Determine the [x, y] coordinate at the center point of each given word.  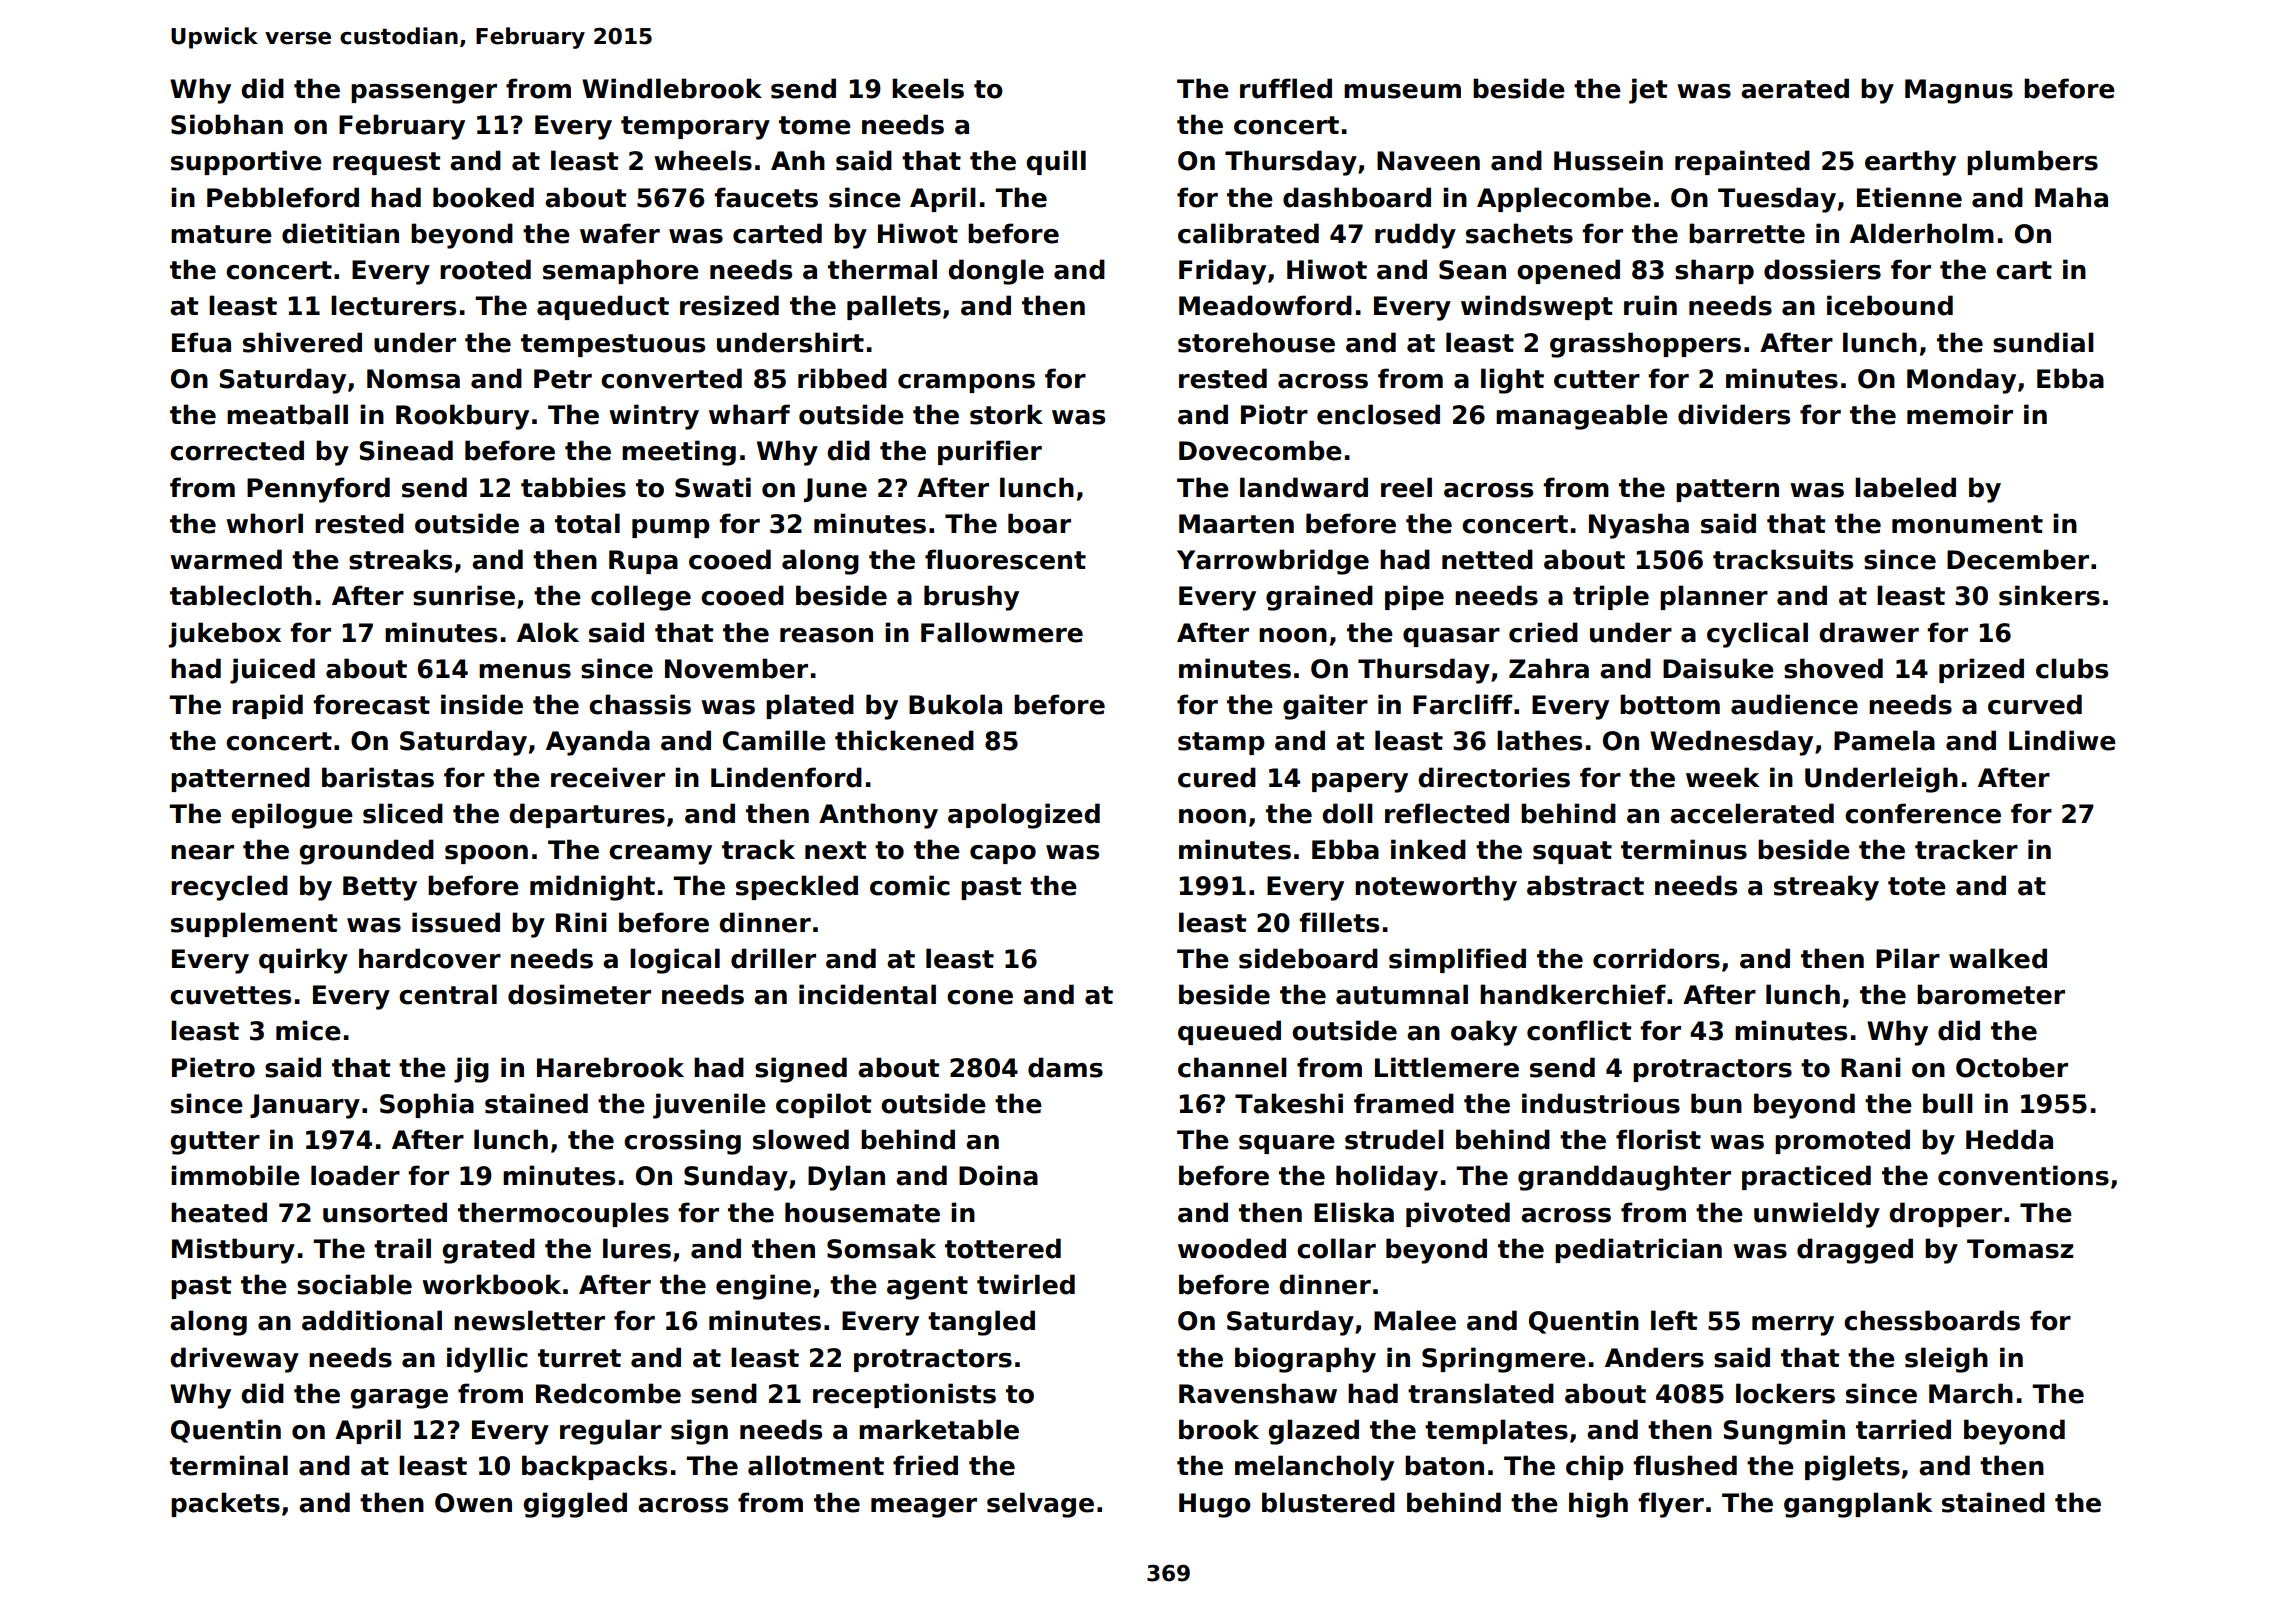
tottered [1003, 1248]
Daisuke [1718, 668]
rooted [485, 269]
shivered [302, 342]
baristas [378, 777]
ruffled [1286, 88]
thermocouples [563, 1214]
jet [1648, 91]
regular [611, 1432]
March [1971, 1393]
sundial [2043, 342]
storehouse [1256, 342]
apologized [1024, 816]
